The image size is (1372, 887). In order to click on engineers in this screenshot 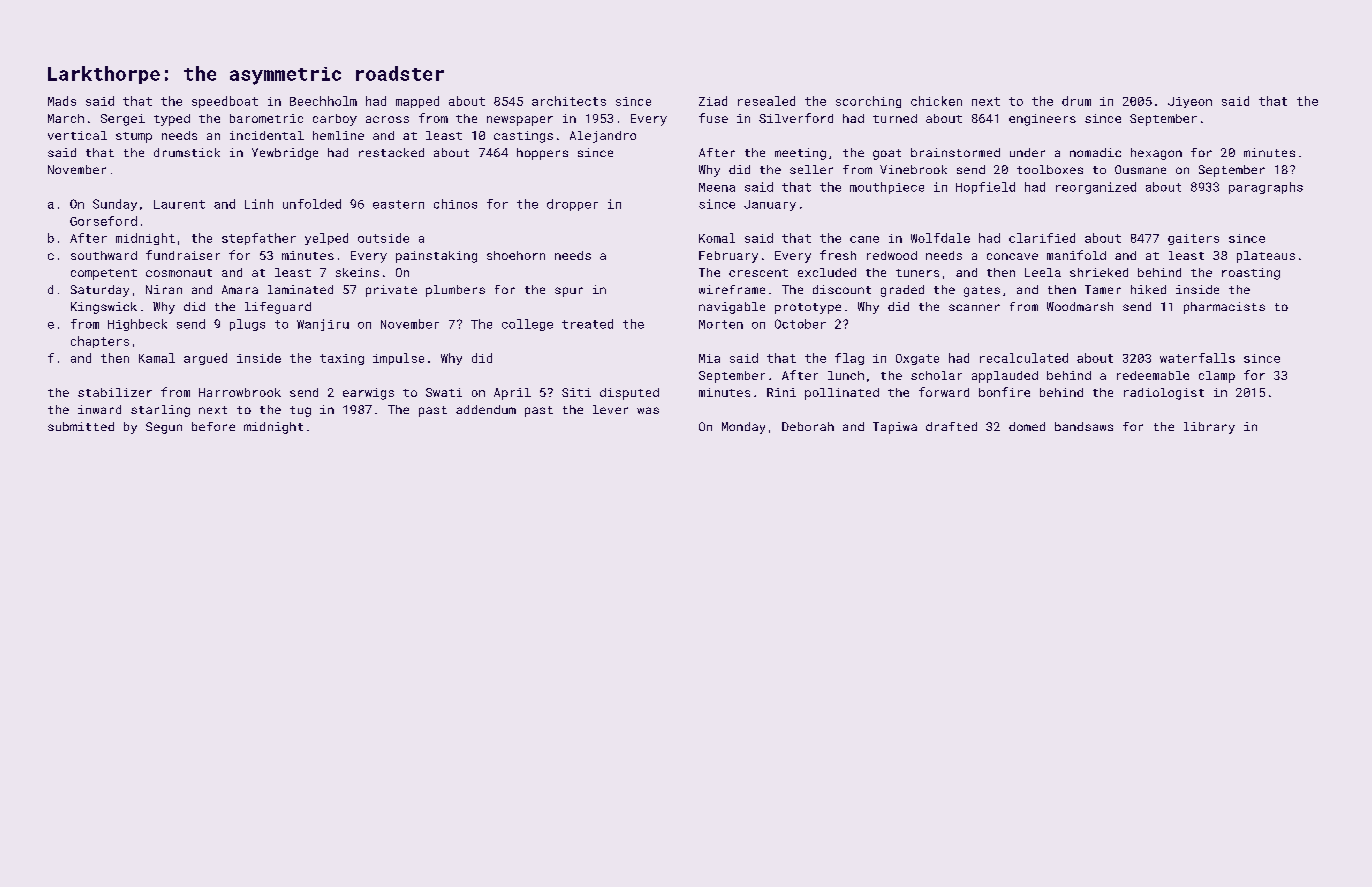, I will do `click(1042, 120)`.
